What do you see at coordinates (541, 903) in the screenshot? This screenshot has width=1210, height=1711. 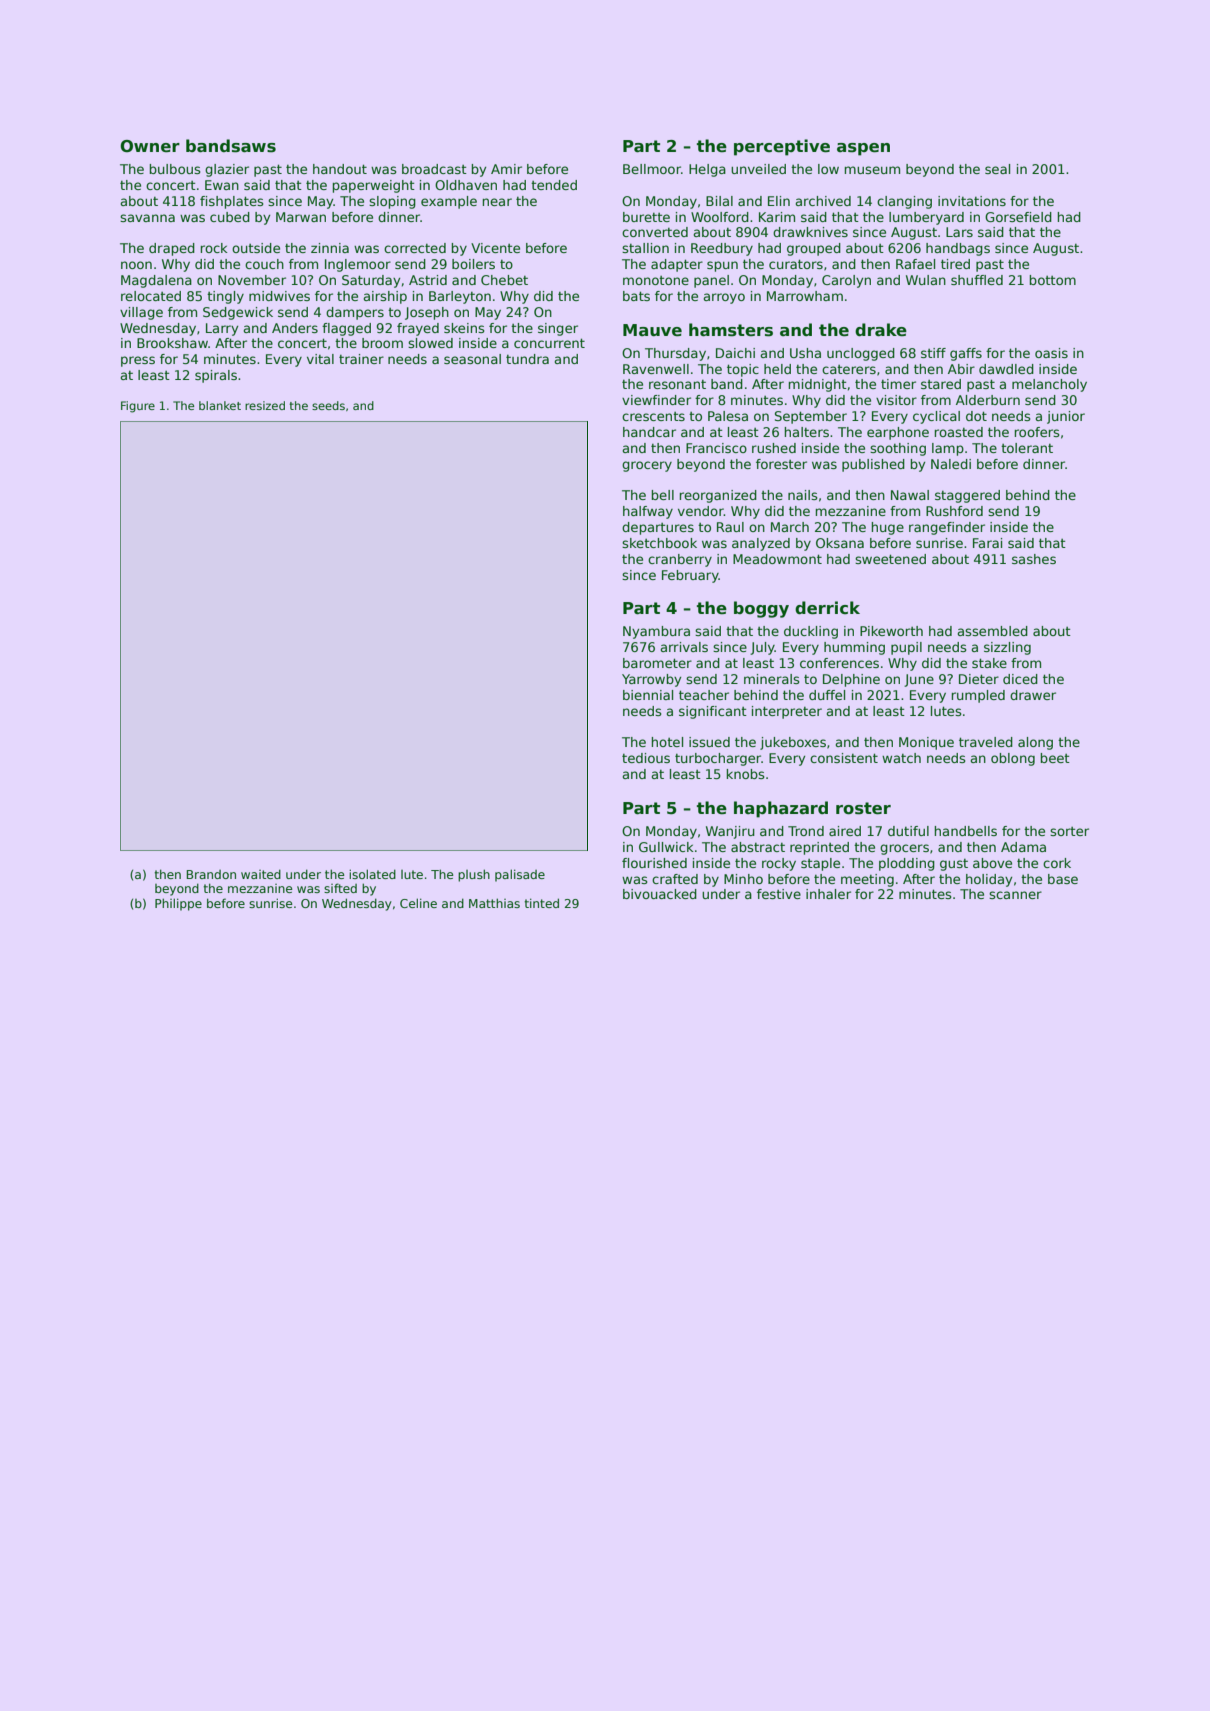 I see `tinted` at bounding box center [541, 903].
